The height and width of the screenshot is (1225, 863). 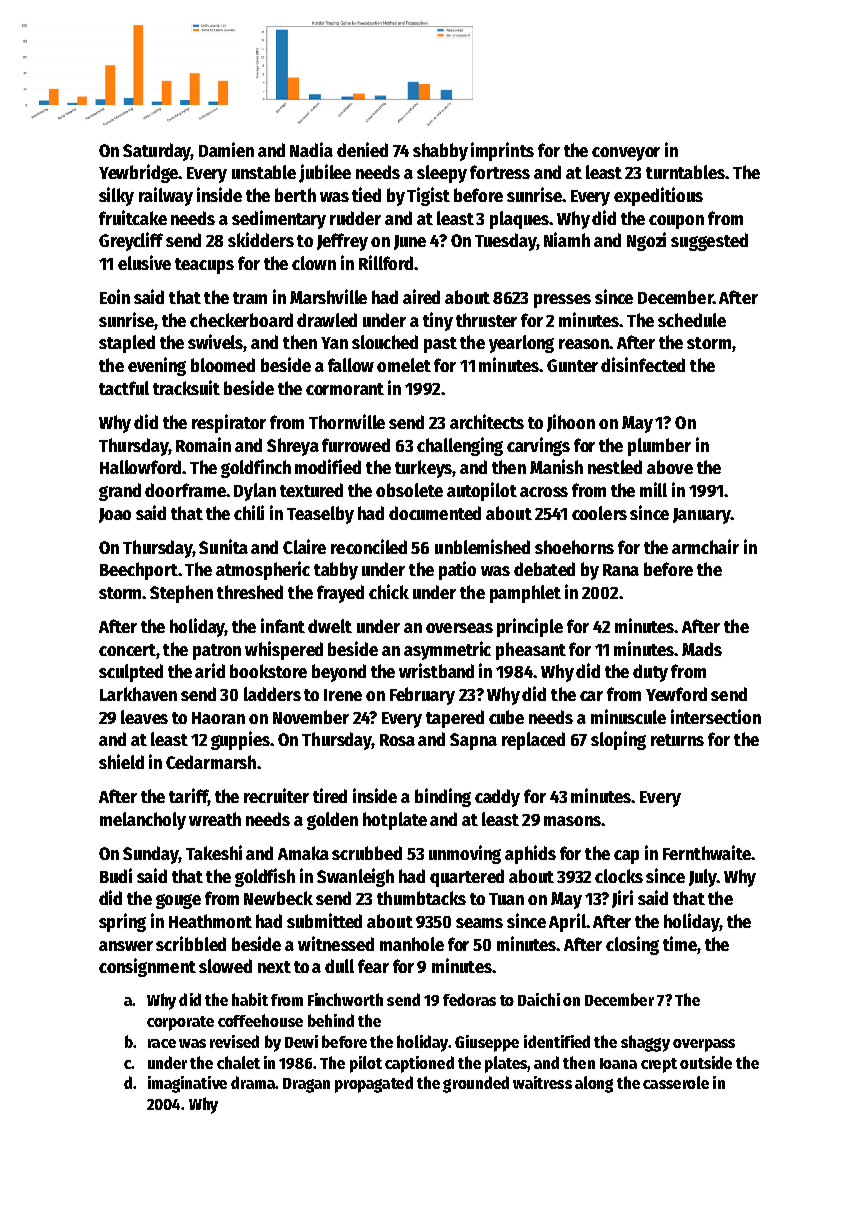 What do you see at coordinates (476, 1084) in the screenshot?
I see `grounded` at bounding box center [476, 1084].
